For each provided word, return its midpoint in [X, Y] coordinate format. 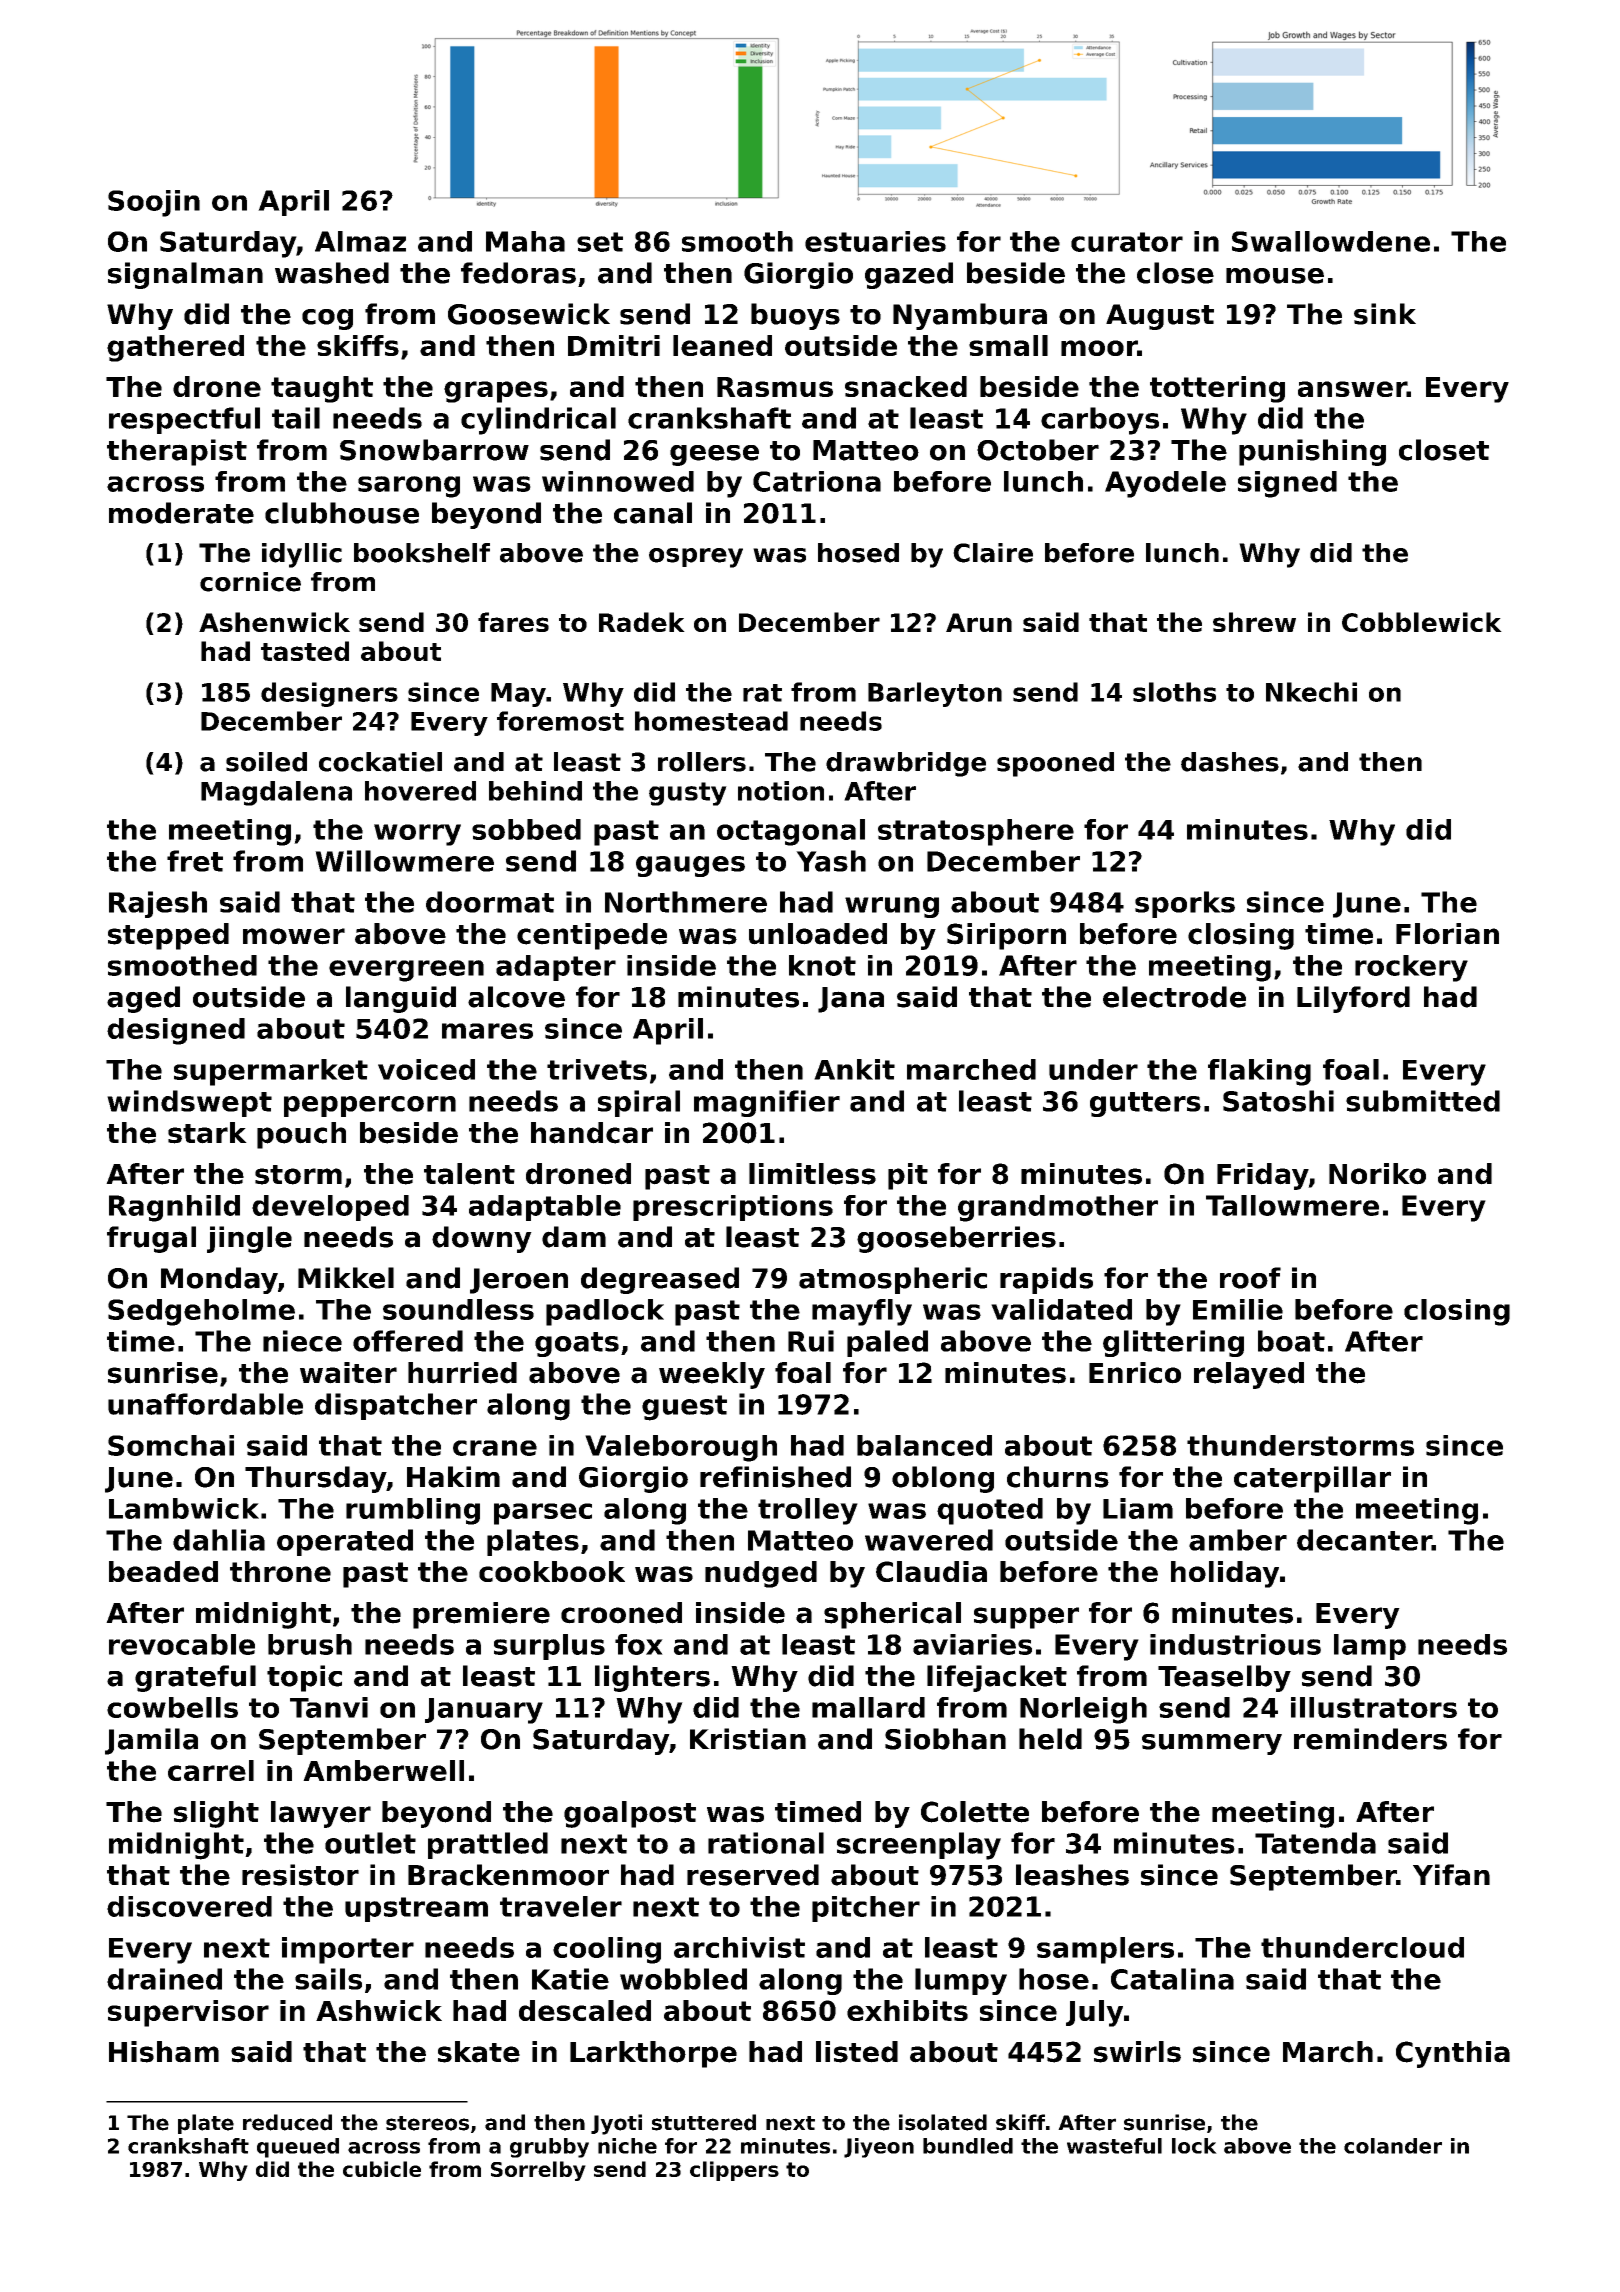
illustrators [1374, 1707]
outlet [370, 1843]
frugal [151, 1239]
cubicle [382, 2169]
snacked [906, 386]
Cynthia [1453, 2054]
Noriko [1377, 1174]
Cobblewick [1422, 622]
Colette [975, 1812]
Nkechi [1311, 692]
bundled [968, 2146]
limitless [812, 1174]
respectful [184, 420]
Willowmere [404, 861]
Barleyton [935, 694]
